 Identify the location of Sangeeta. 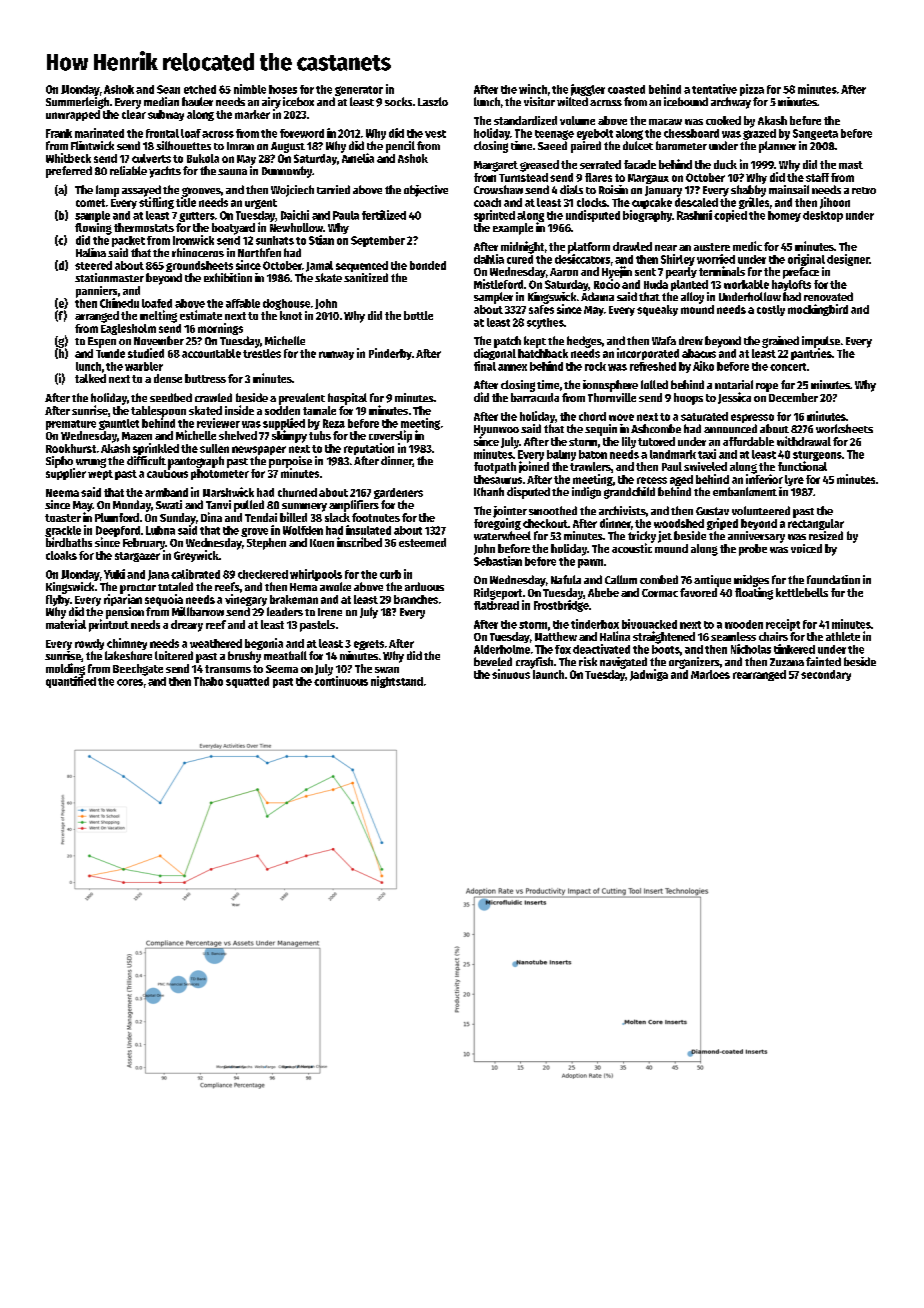
(815, 134).
